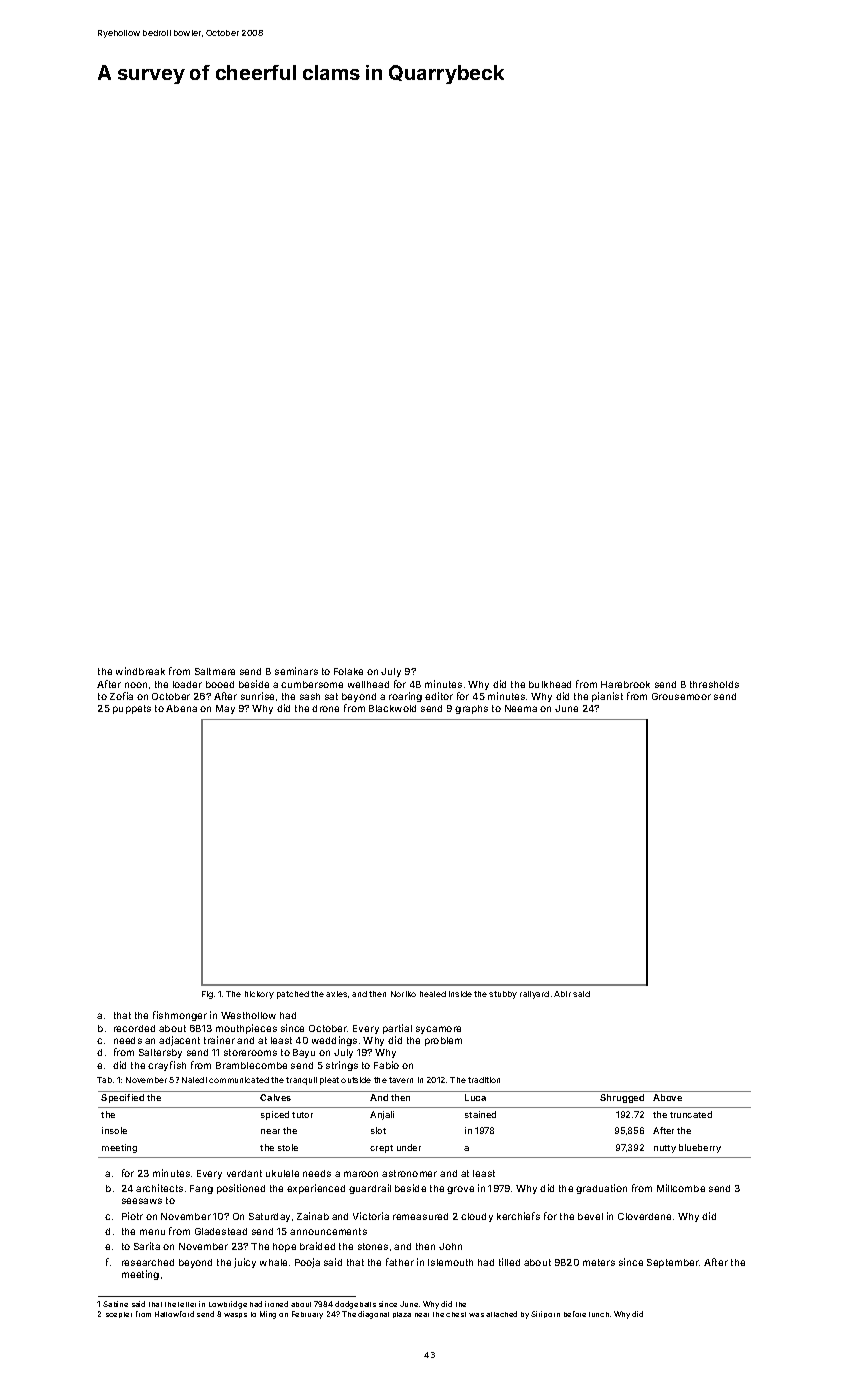 The image size is (849, 1400). Describe the element at coordinates (275, 1097) in the screenshot. I see `Calves` at that location.
